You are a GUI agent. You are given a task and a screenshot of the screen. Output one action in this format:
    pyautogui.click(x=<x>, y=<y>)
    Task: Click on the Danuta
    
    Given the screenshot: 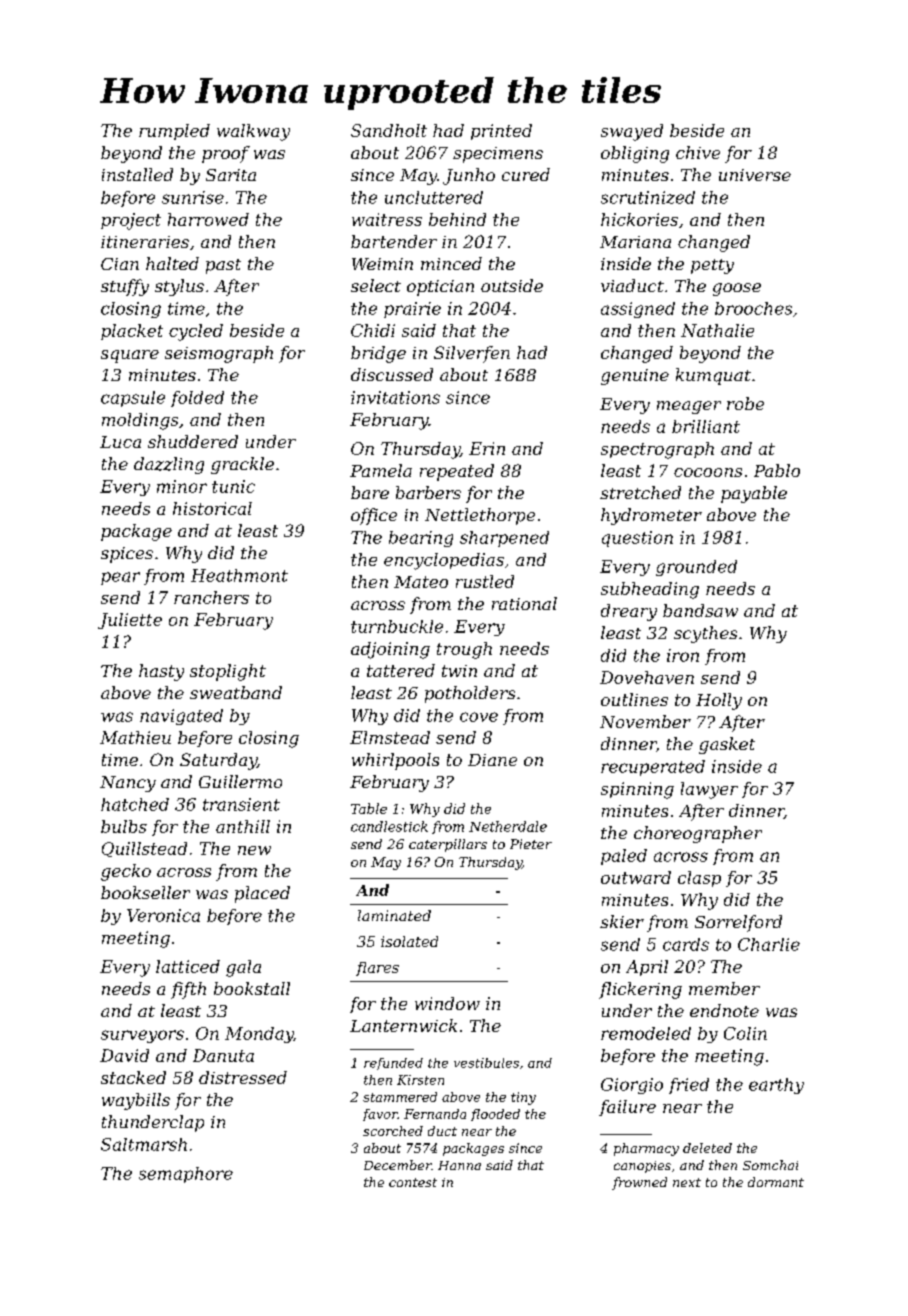 What is the action you would take?
    pyautogui.click(x=223, y=1055)
